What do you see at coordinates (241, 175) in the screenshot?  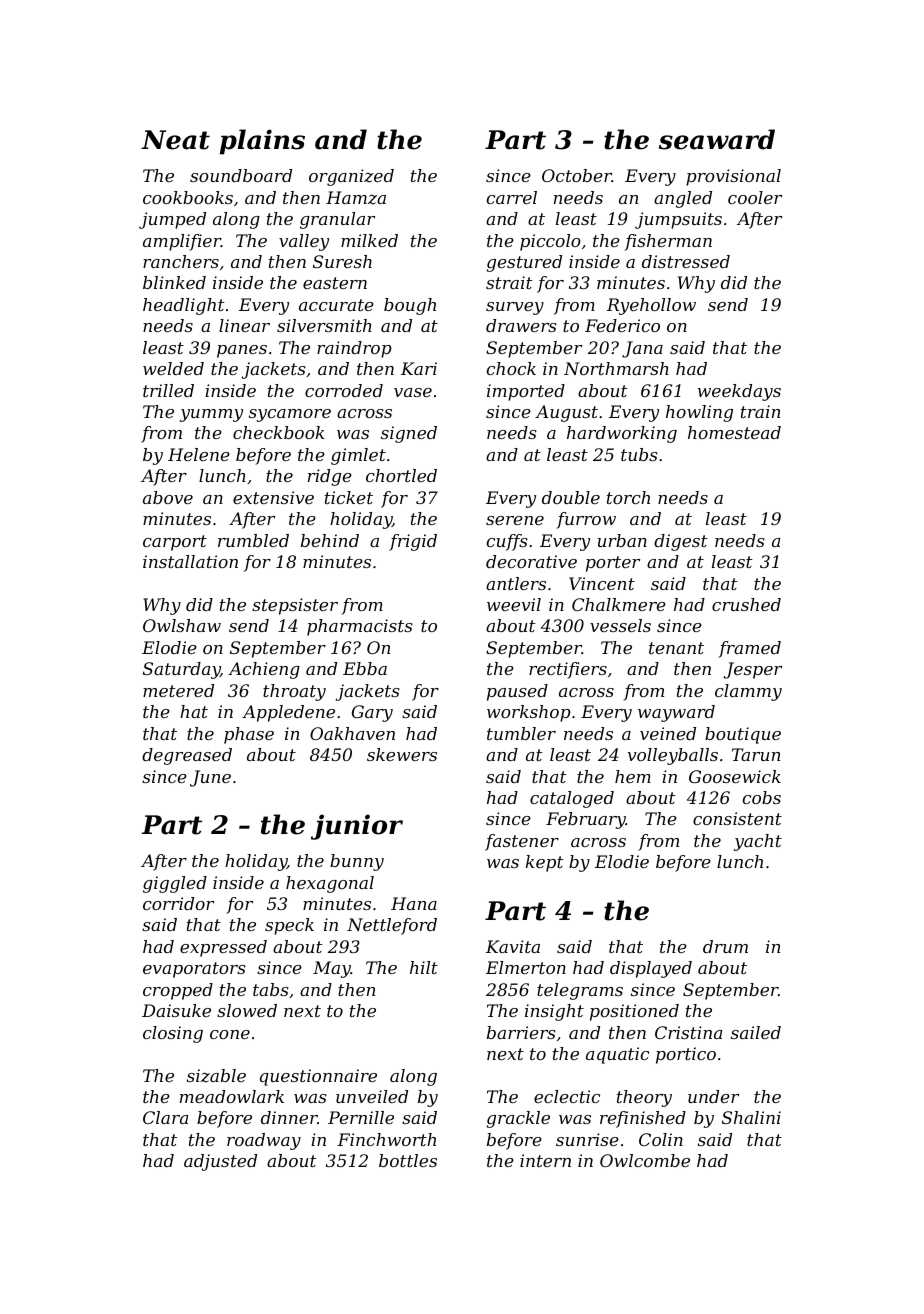 I see `soundboard` at bounding box center [241, 175].
